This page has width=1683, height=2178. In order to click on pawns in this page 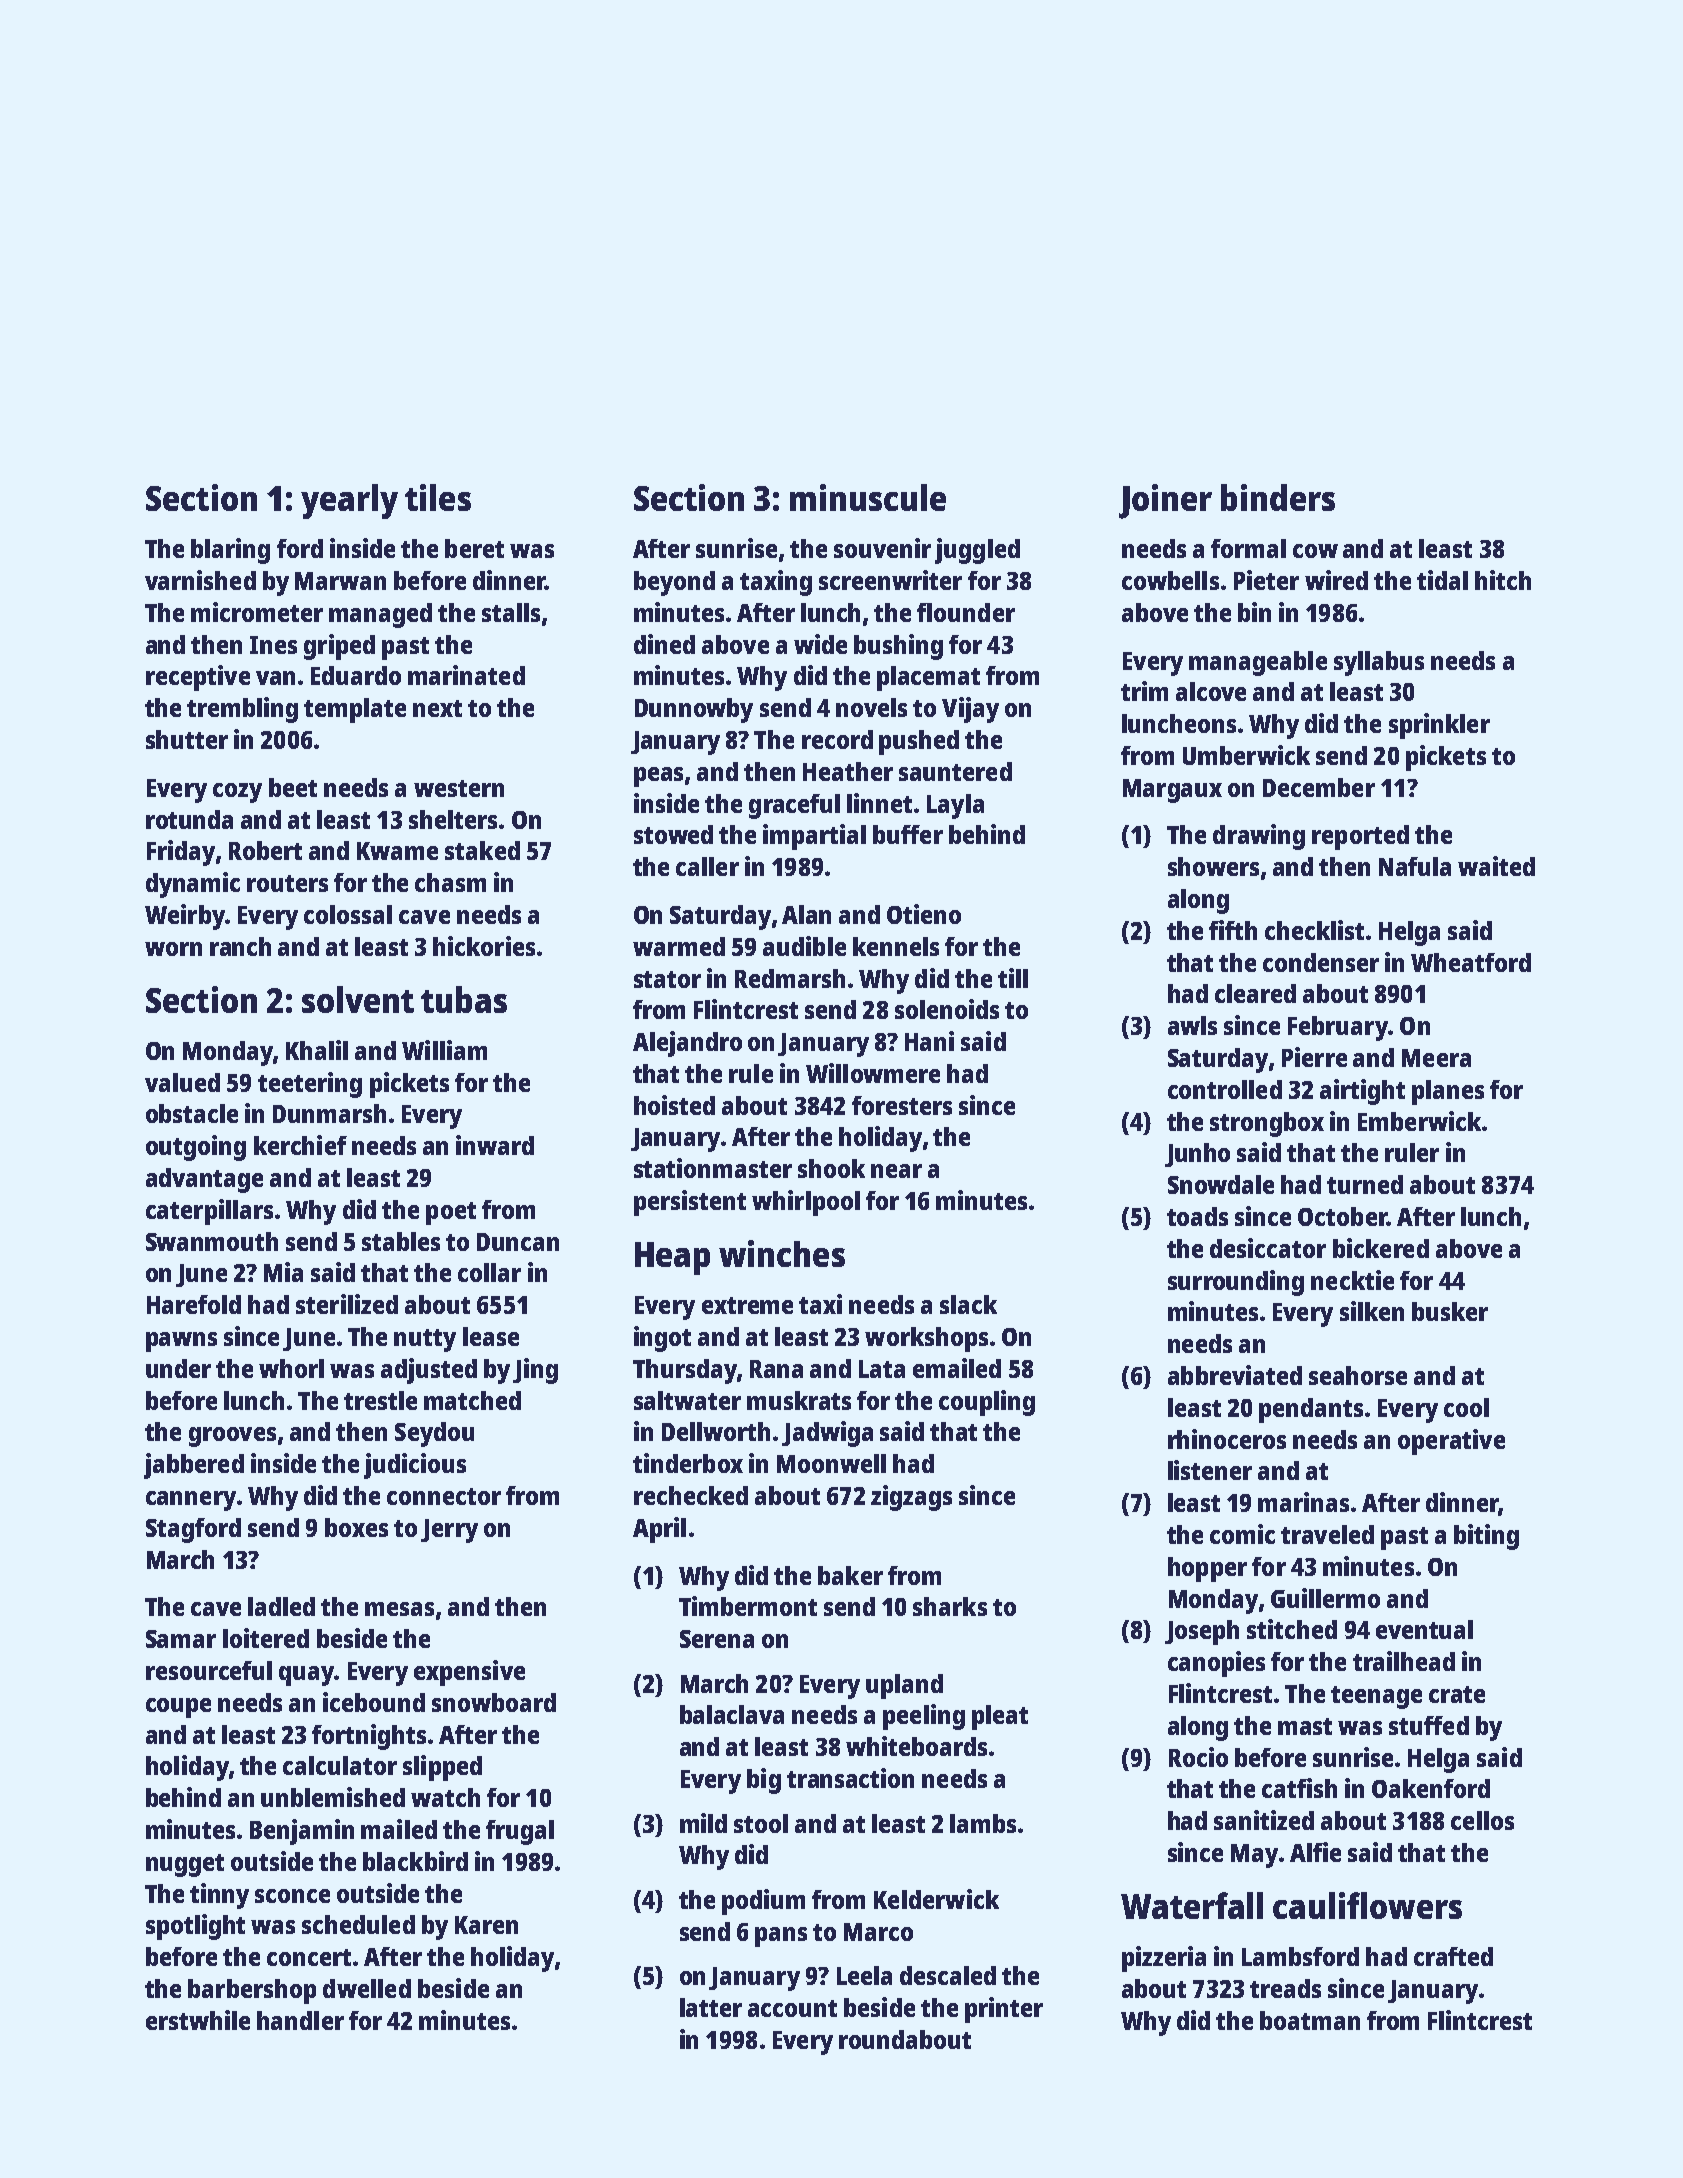, I will do `click(181, 1342)`.
